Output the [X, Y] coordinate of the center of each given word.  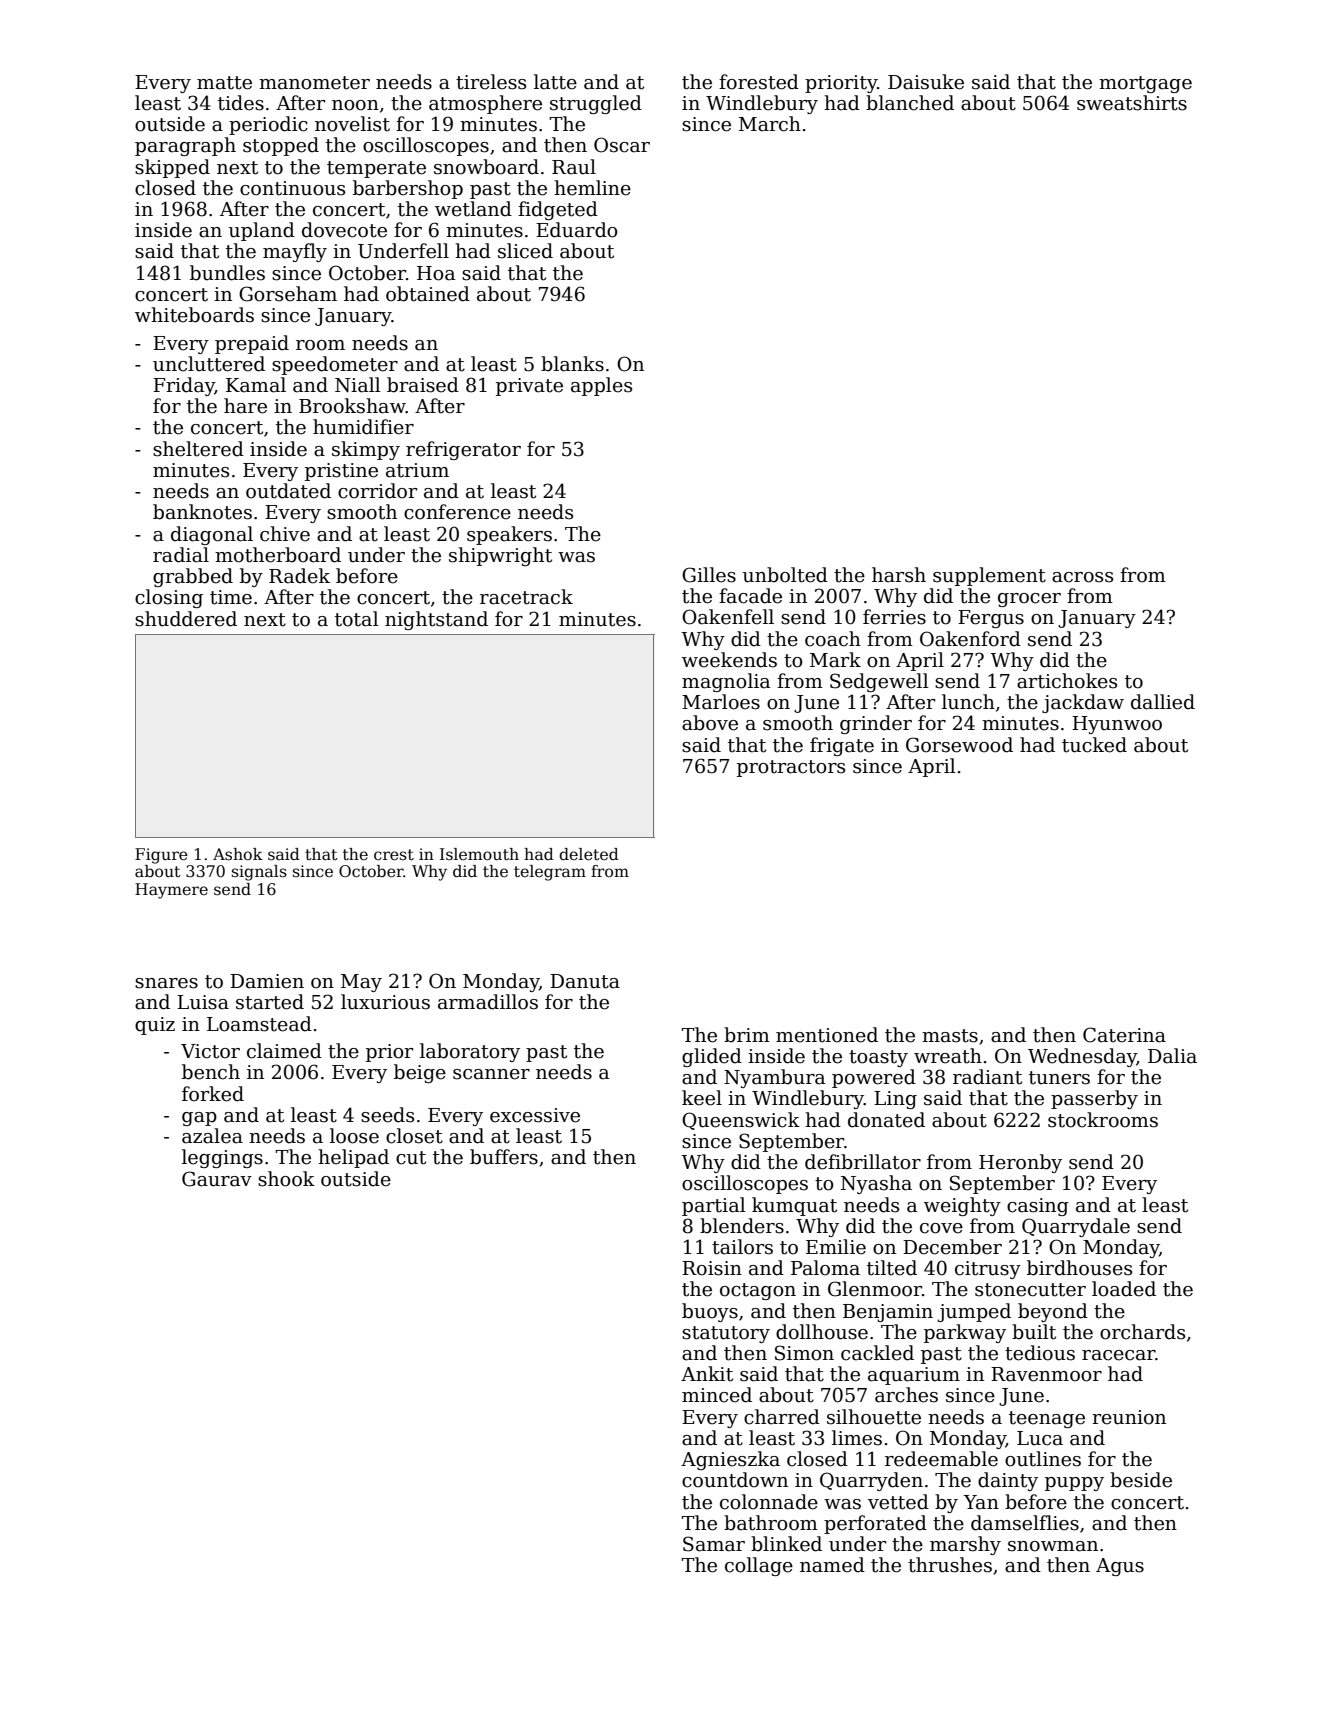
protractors [791, 768]
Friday [184, 386]
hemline [592, 188]
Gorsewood [959, 745]
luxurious [385, 1002]
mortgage [1145, 84]
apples [601, 386]
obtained [428, 294]
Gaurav [217, 1179]
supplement [989, 576]
